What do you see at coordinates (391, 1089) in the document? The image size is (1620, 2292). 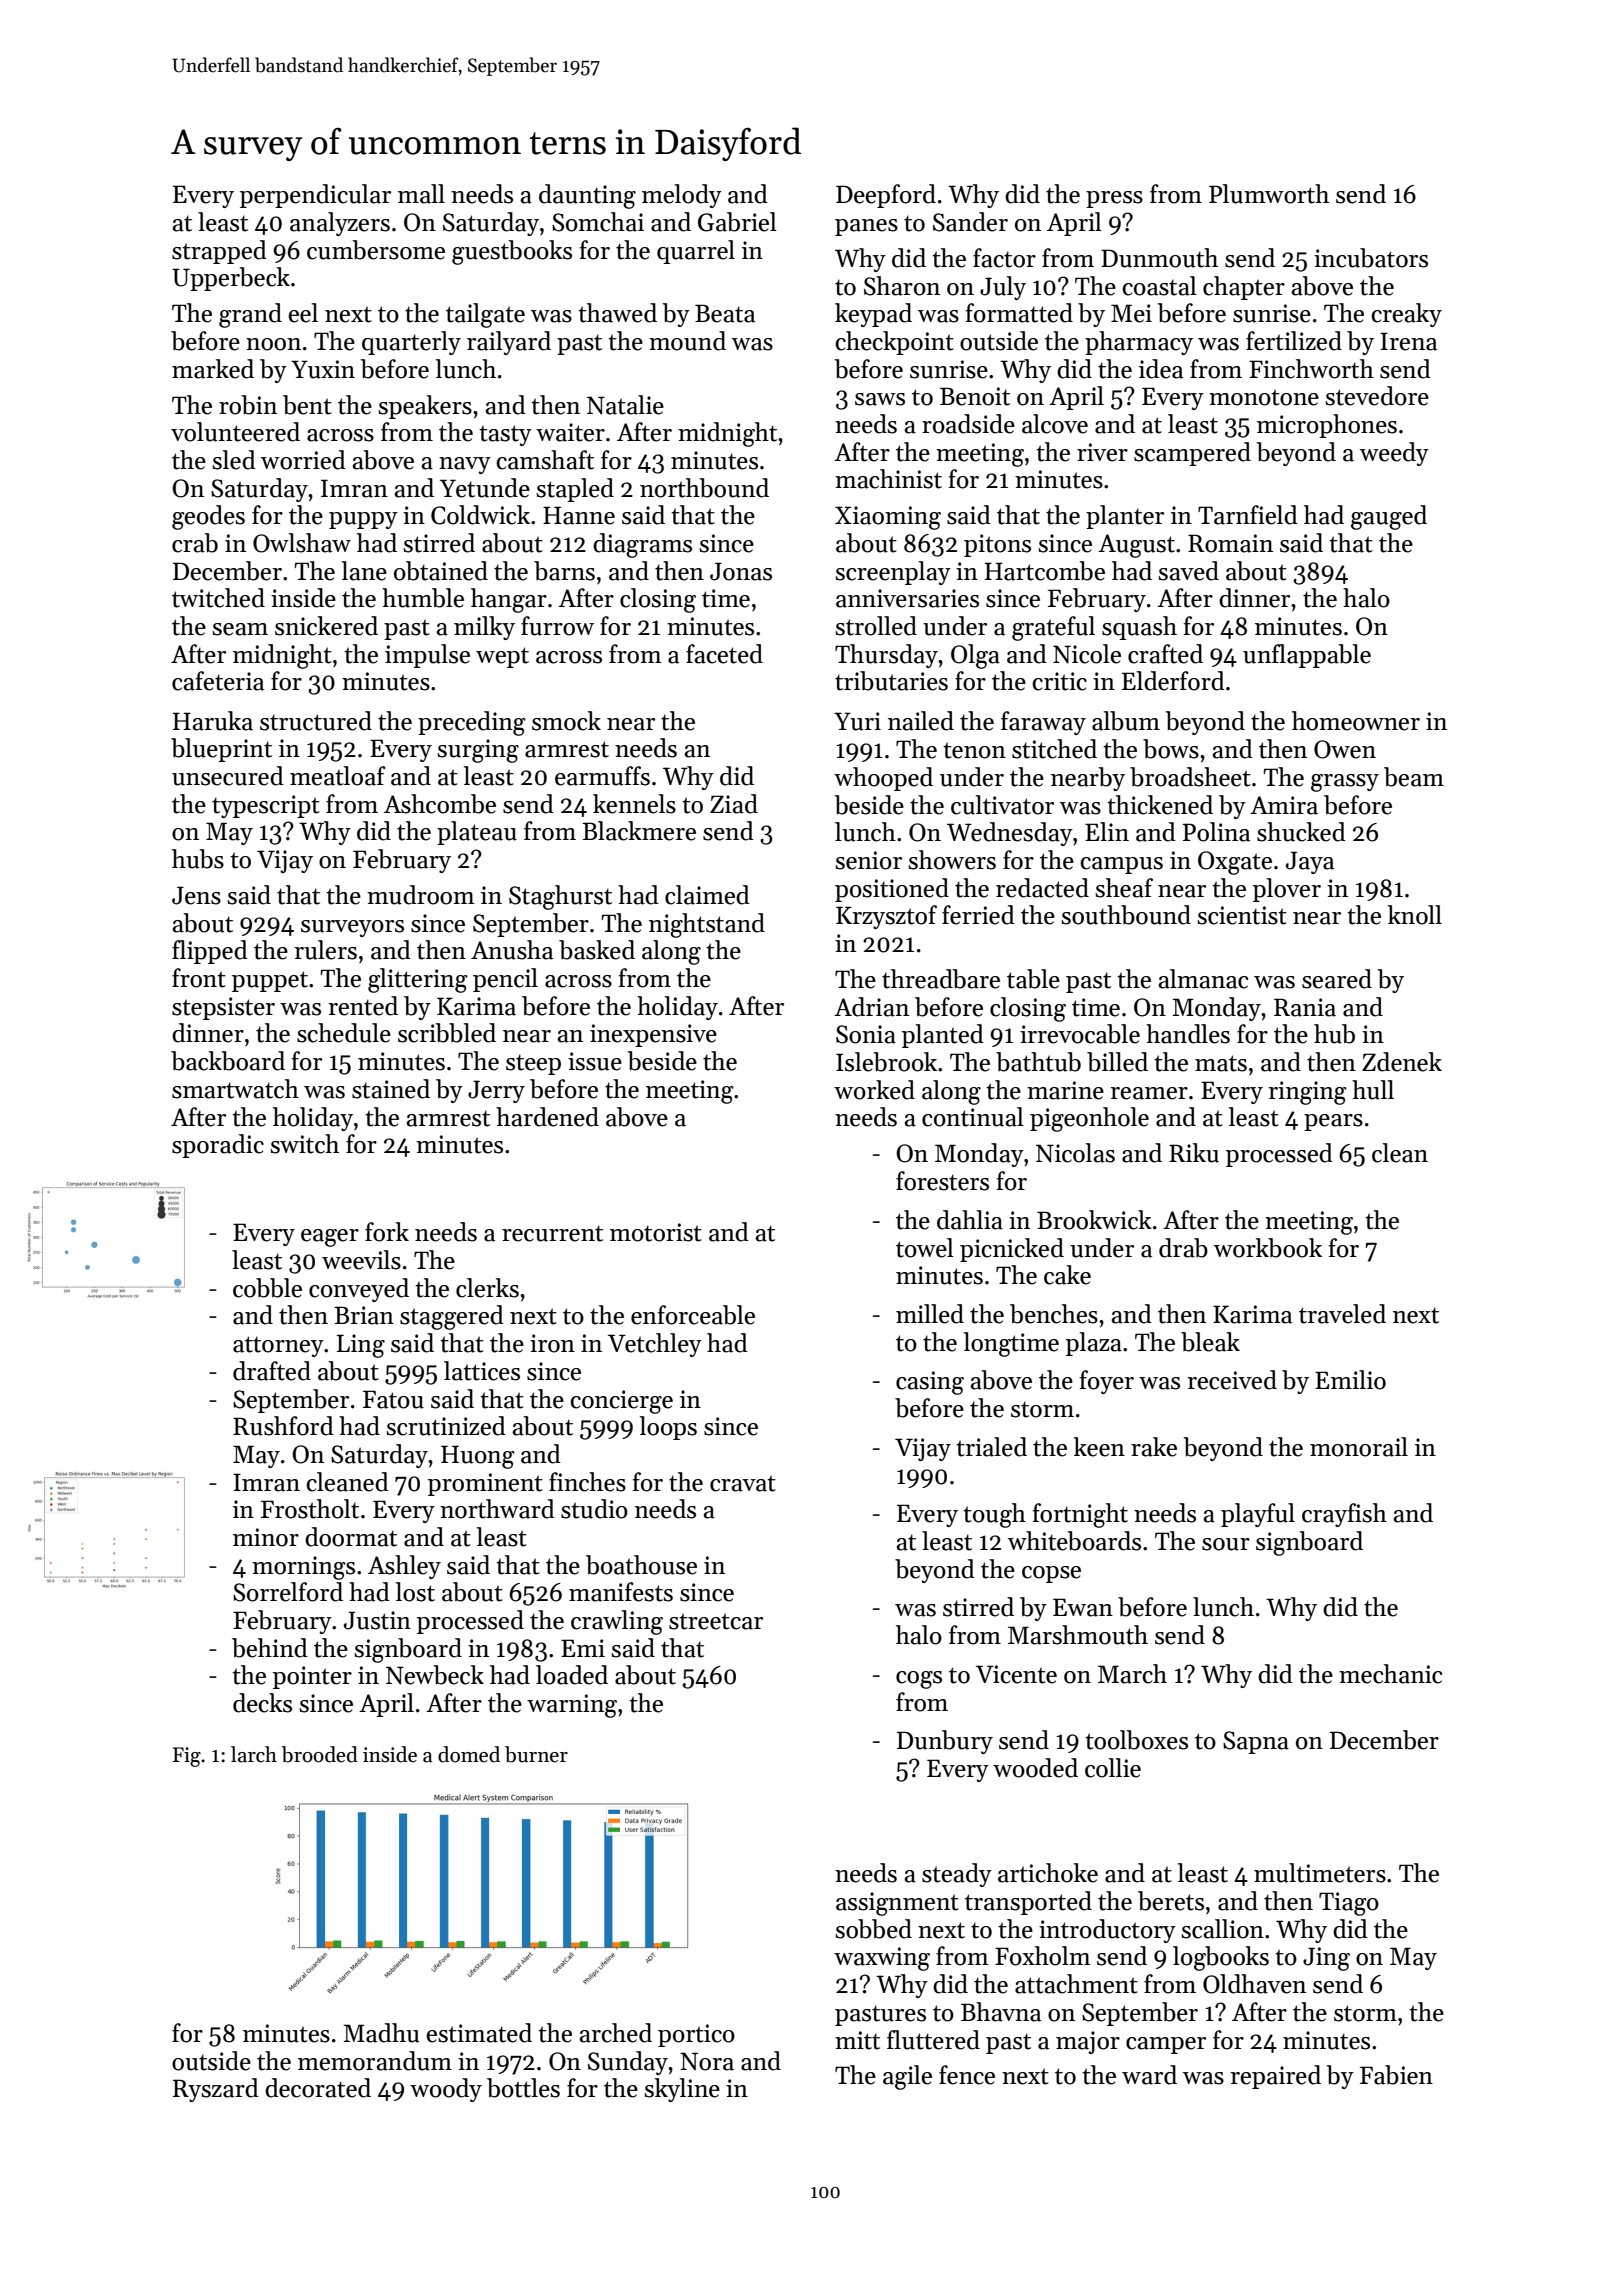 I see `stained` at bounding box center [391, 1089].
